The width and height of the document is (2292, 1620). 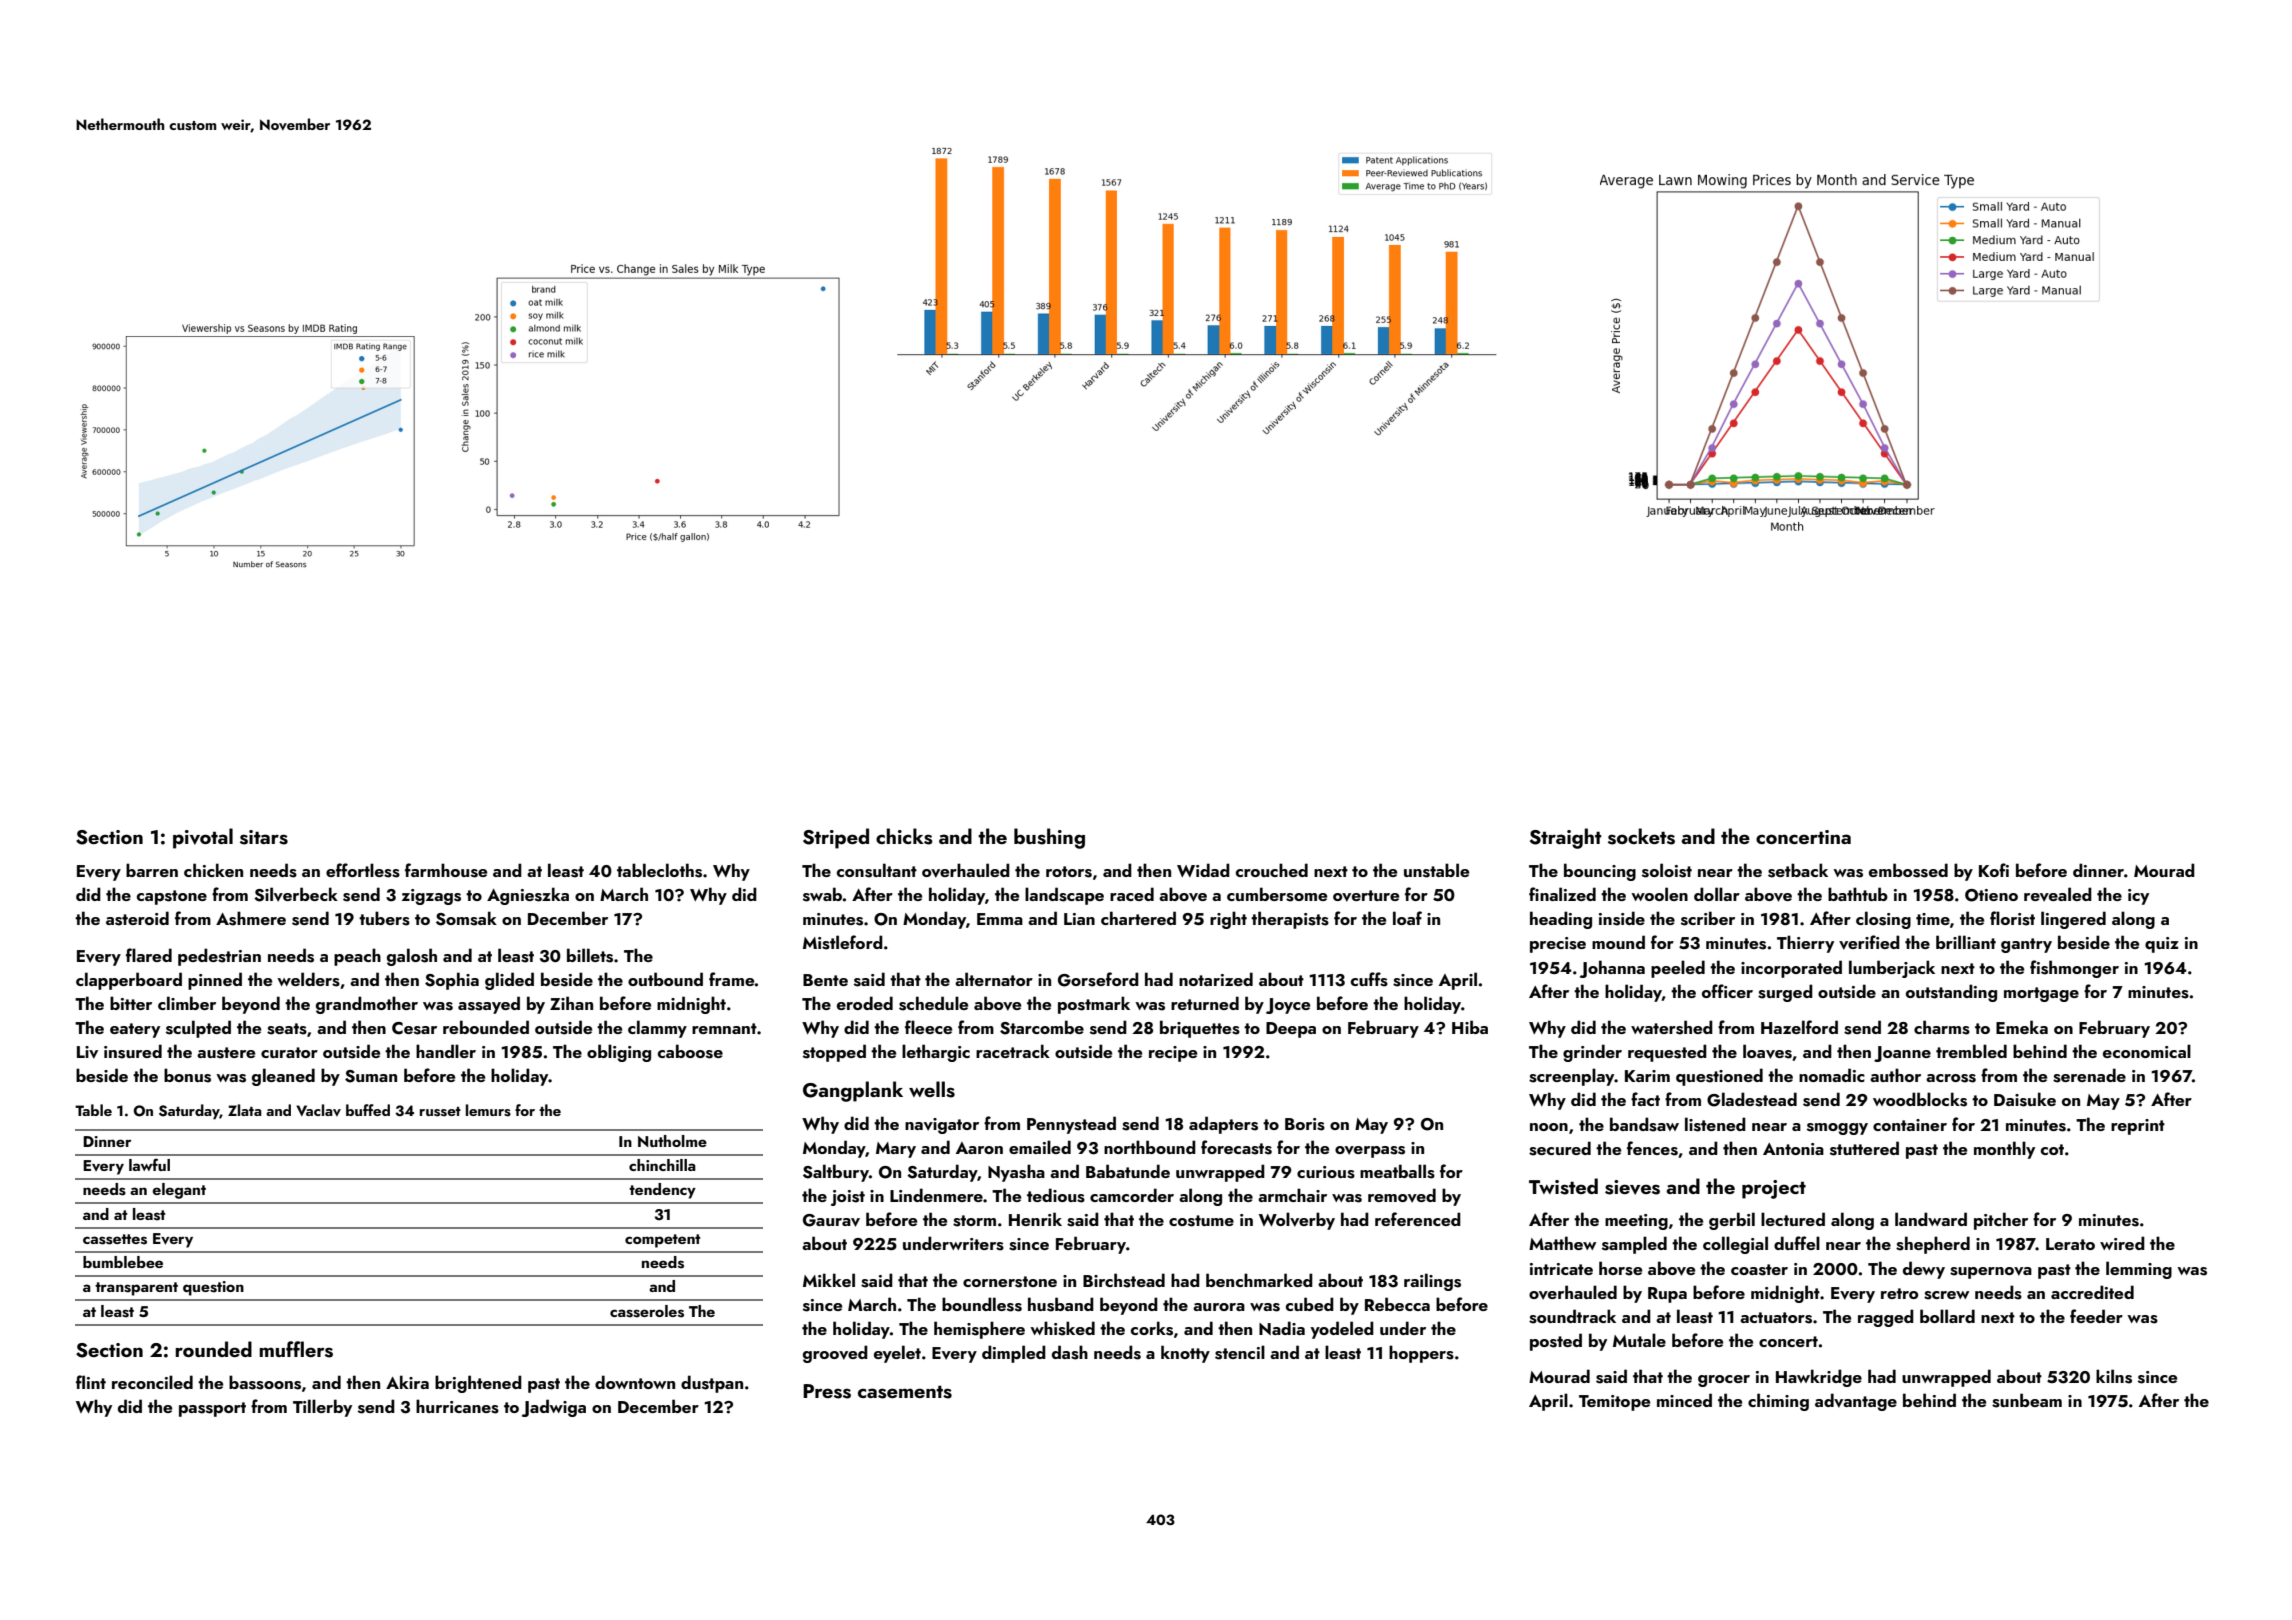 What do you see at coordinates (1432, 1282) in the document?
I see `railings` at bounding box center [1432, 1282].
